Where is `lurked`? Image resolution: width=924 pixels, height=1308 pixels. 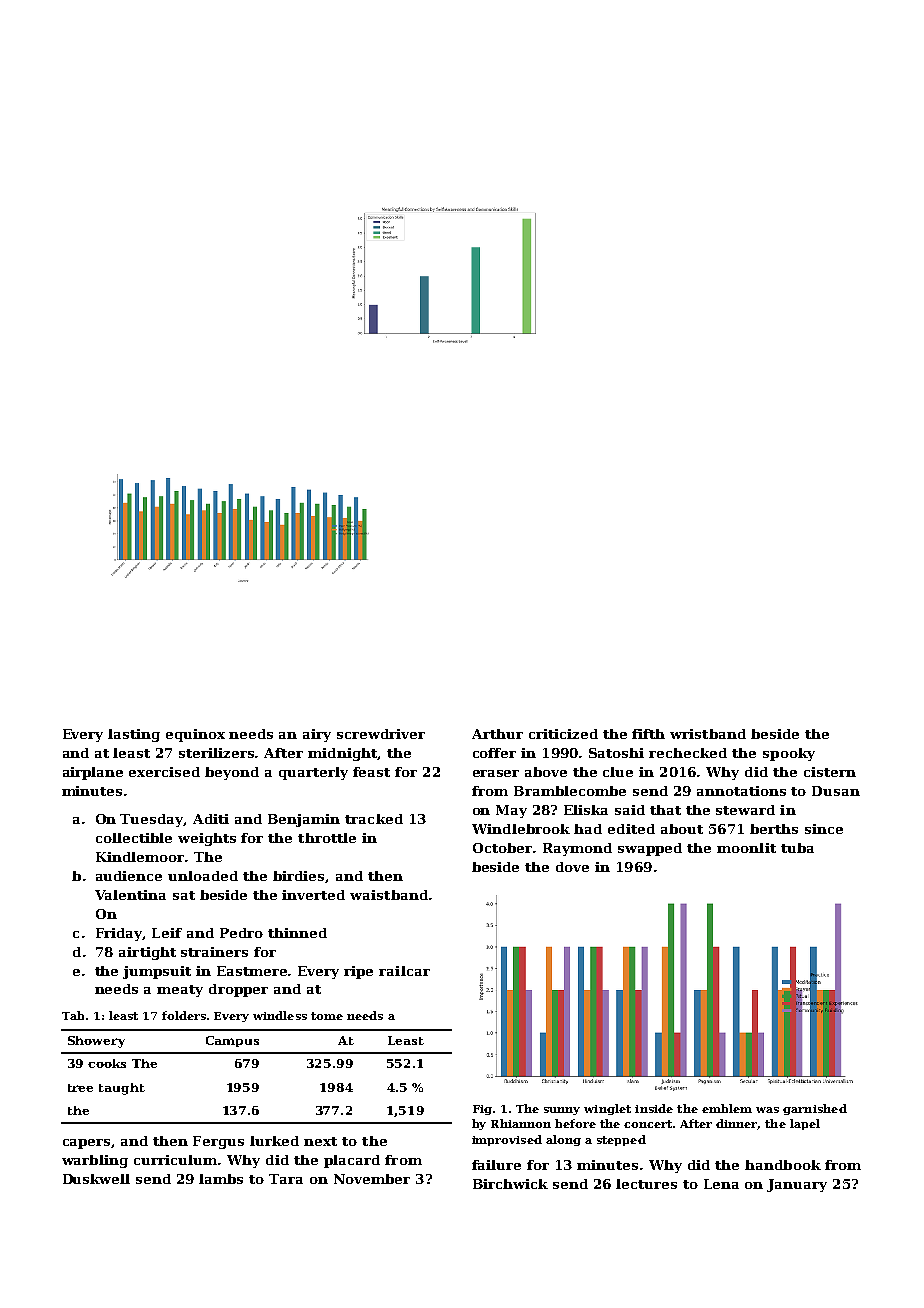 lurked is located at coordinates (274, 1141).
